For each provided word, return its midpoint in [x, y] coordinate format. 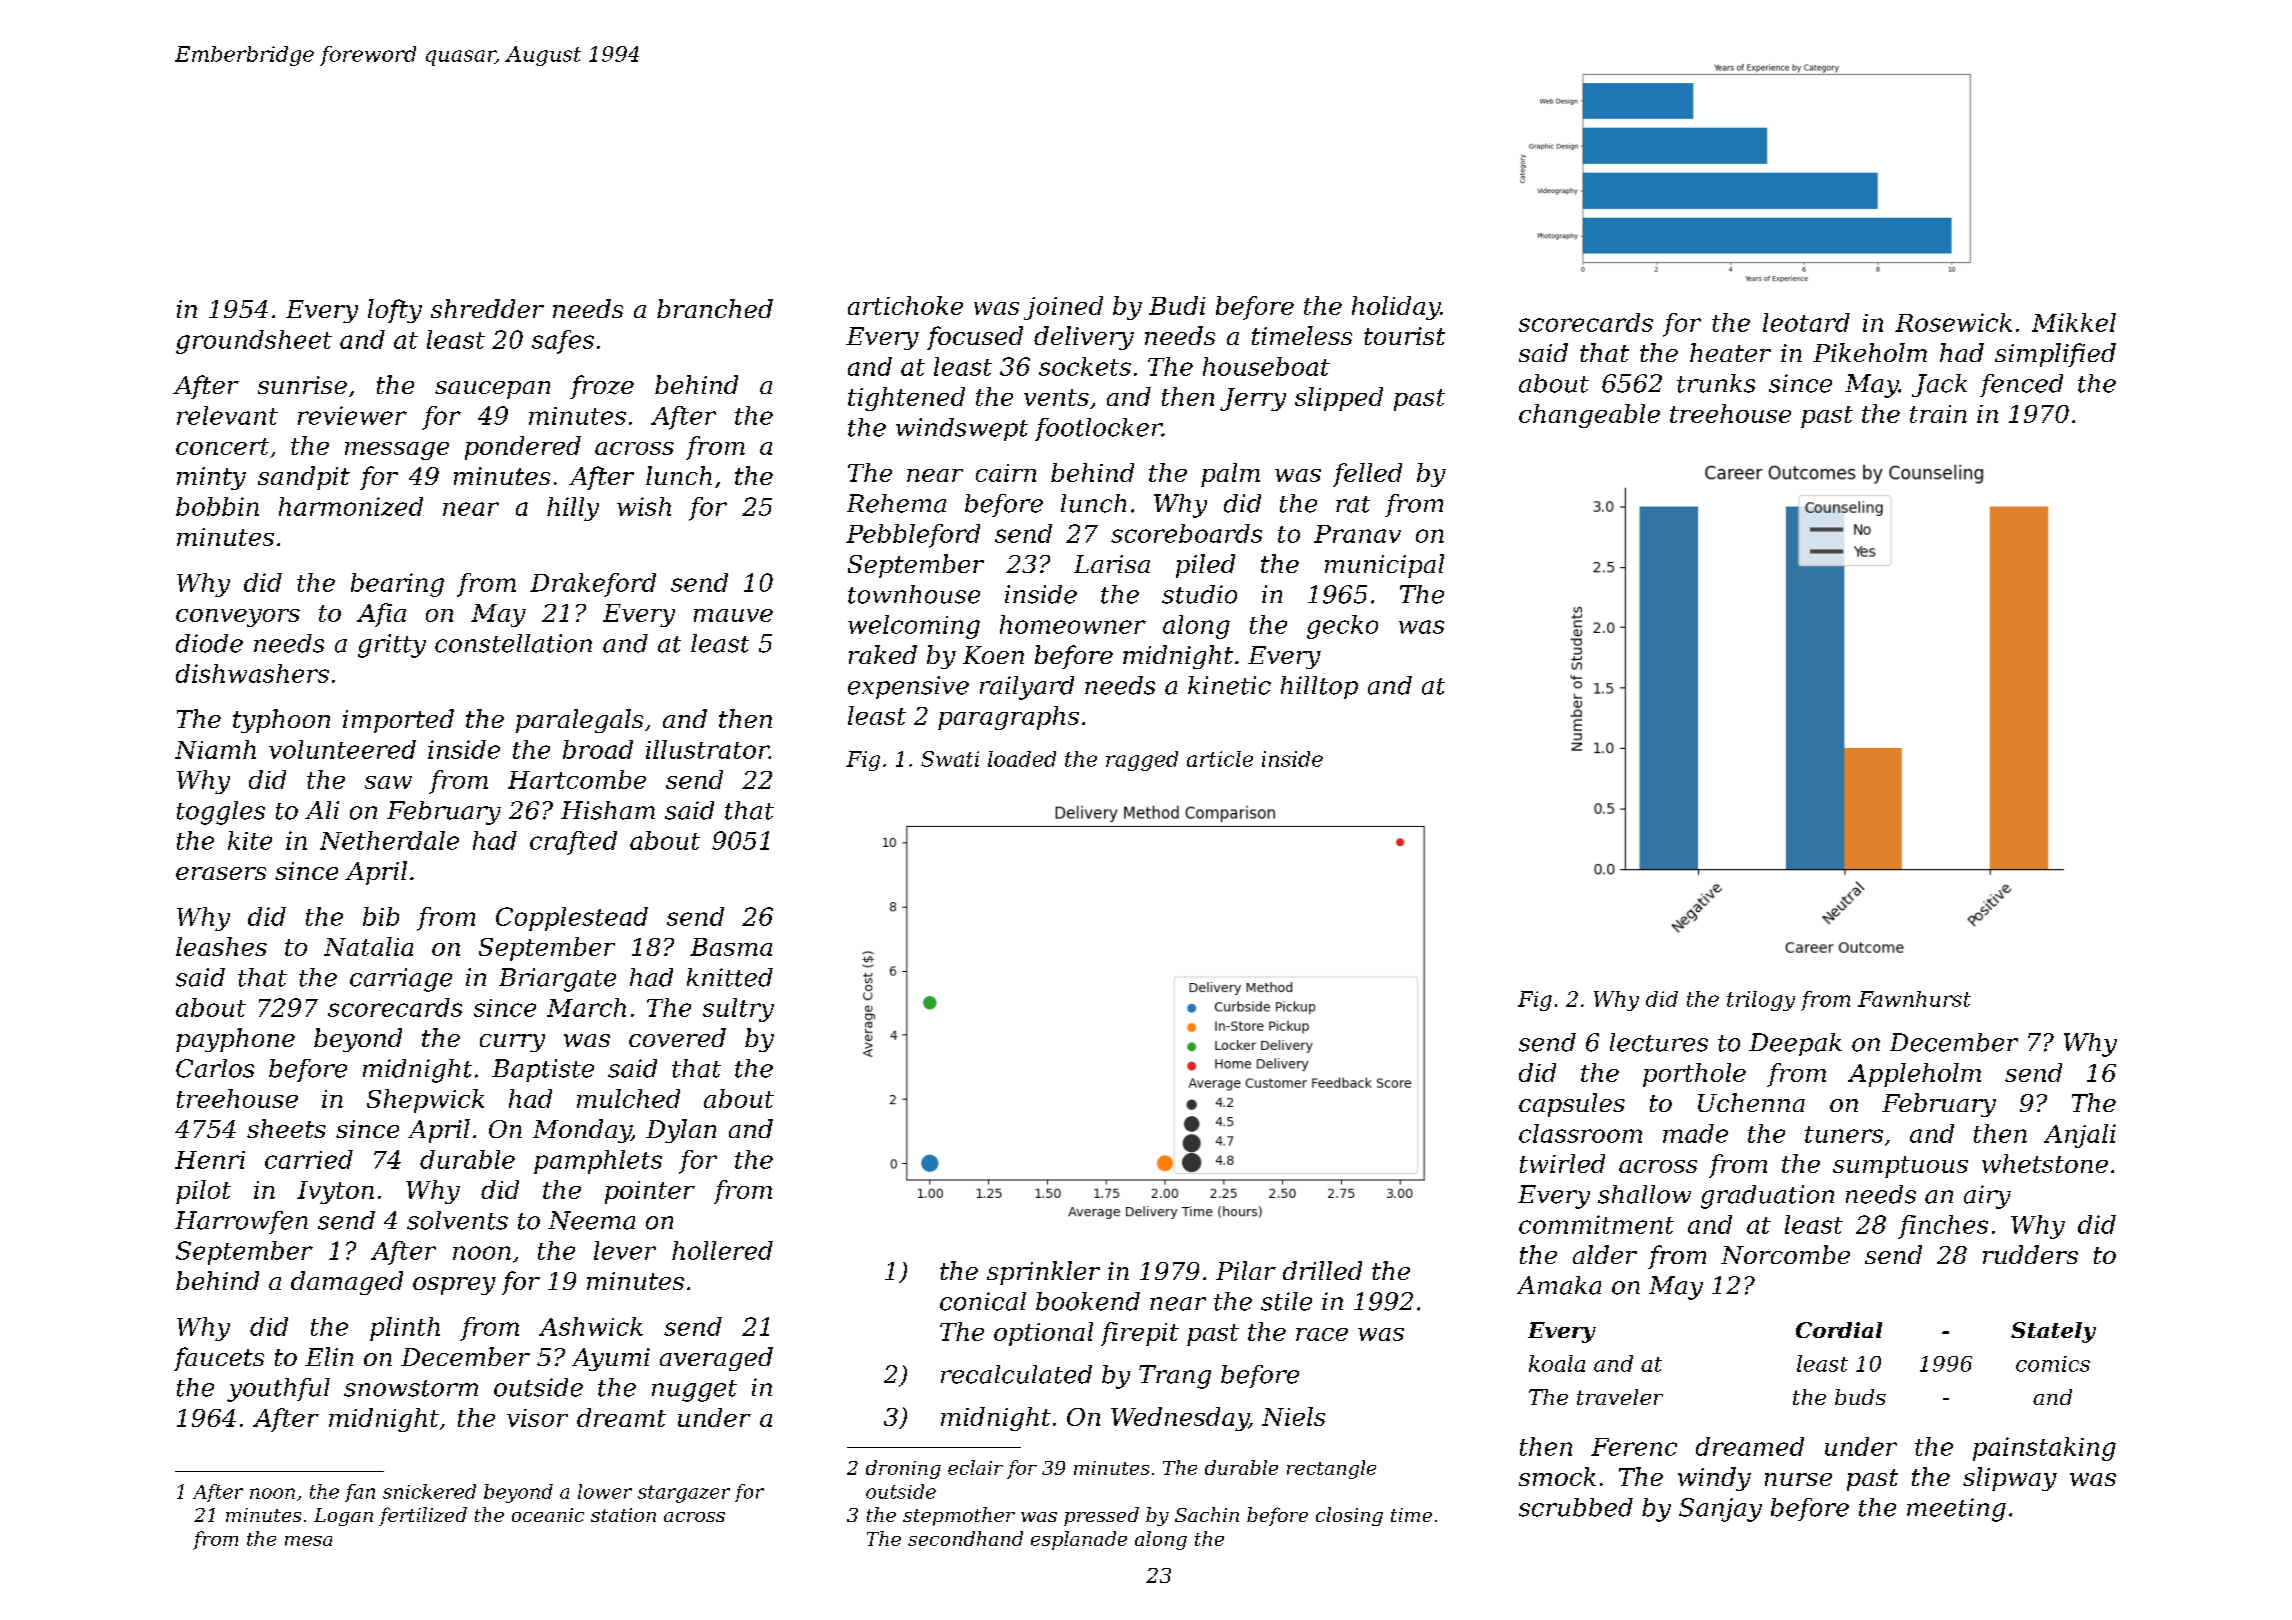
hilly [573, 509]
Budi [1177, 305]
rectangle [1331, 1469]
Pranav [1357, 534]
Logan [343, 1517]
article [1220, 759]
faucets [219, 1359]
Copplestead [572, 919]
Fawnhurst [1914, 999]
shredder [487, 308]
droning [903, 1469]
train [1938, 414]
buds [1860, 1397]
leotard [1806, 322]
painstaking [2044, 1449]
